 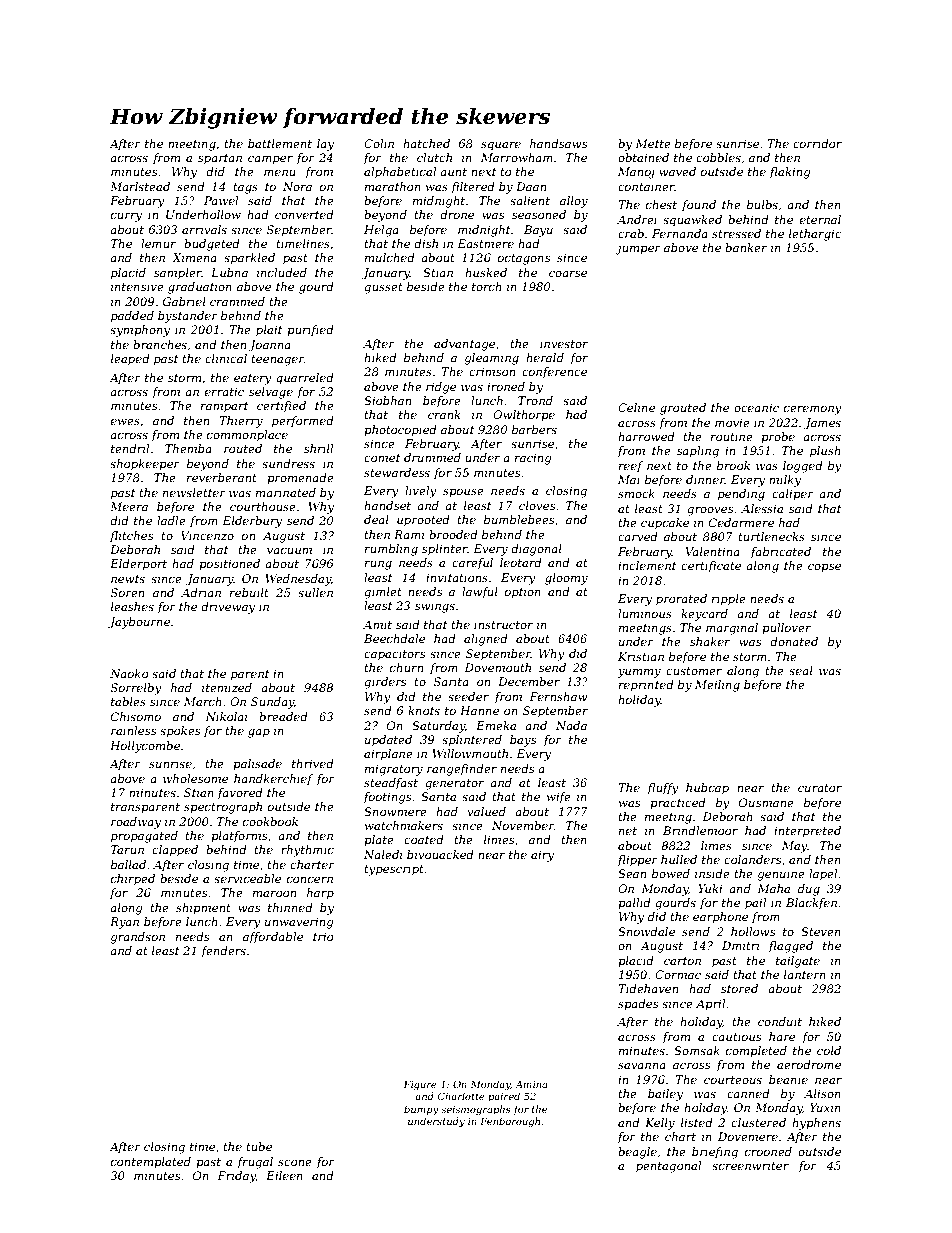 I want to click on crimson, so click(x=492, y=371).
